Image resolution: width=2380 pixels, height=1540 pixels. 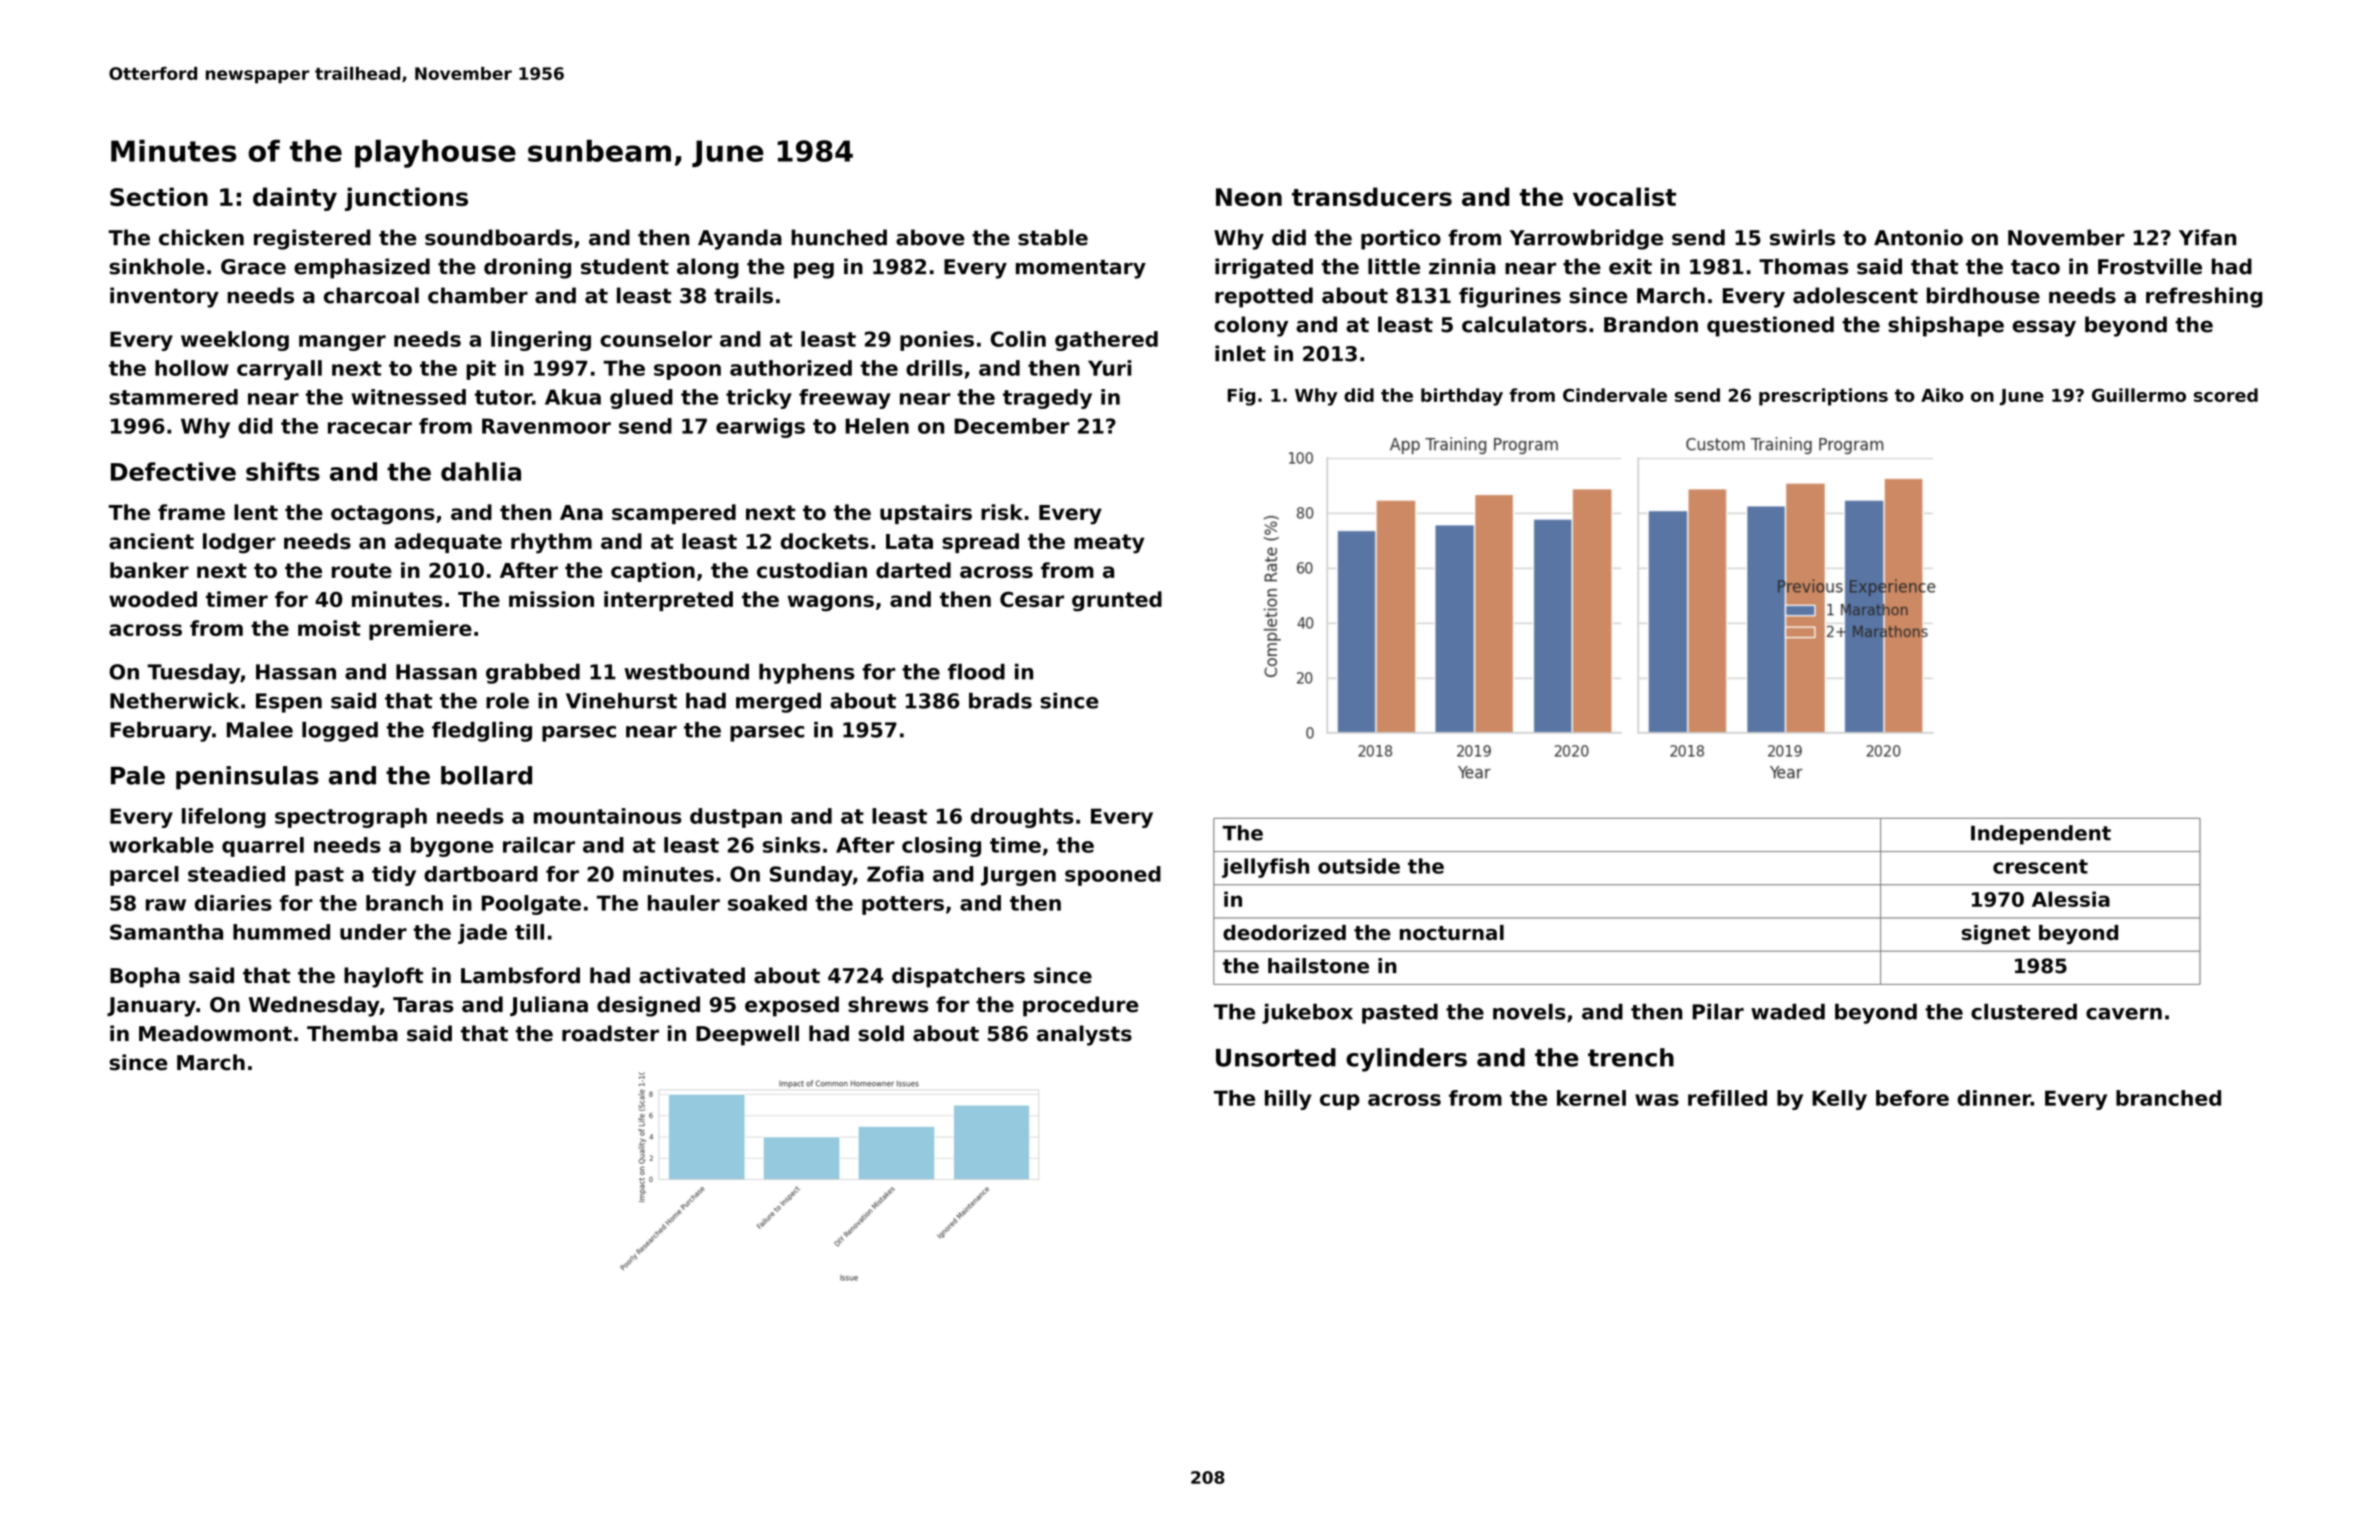 What do you see at coordinates (1462, 266) in the screenshot?
I see `zinnia` at bounding box center [1462, 266].
